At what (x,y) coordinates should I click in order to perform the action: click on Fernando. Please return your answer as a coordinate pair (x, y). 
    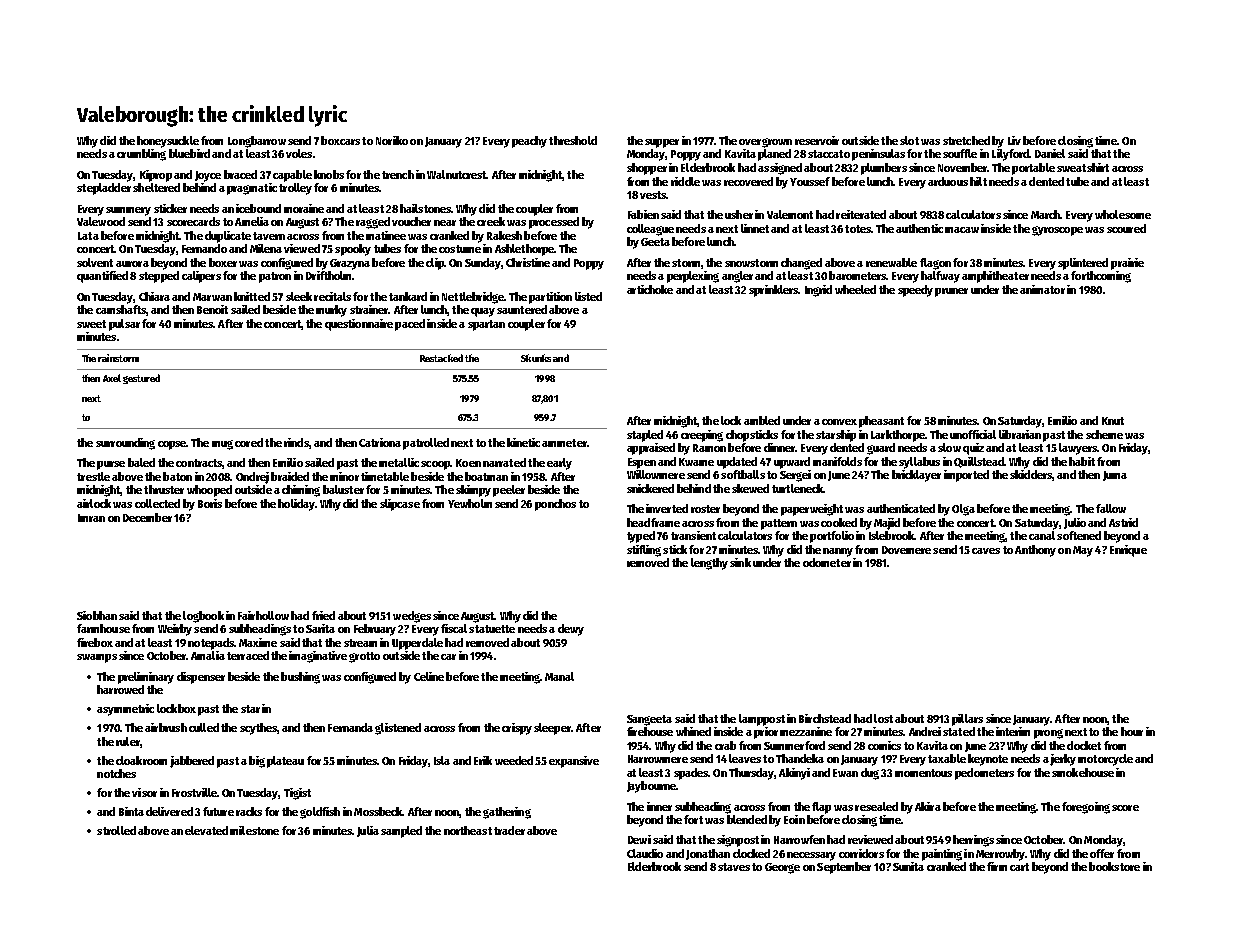
    Looking at the image, I should click on (204, 248).
